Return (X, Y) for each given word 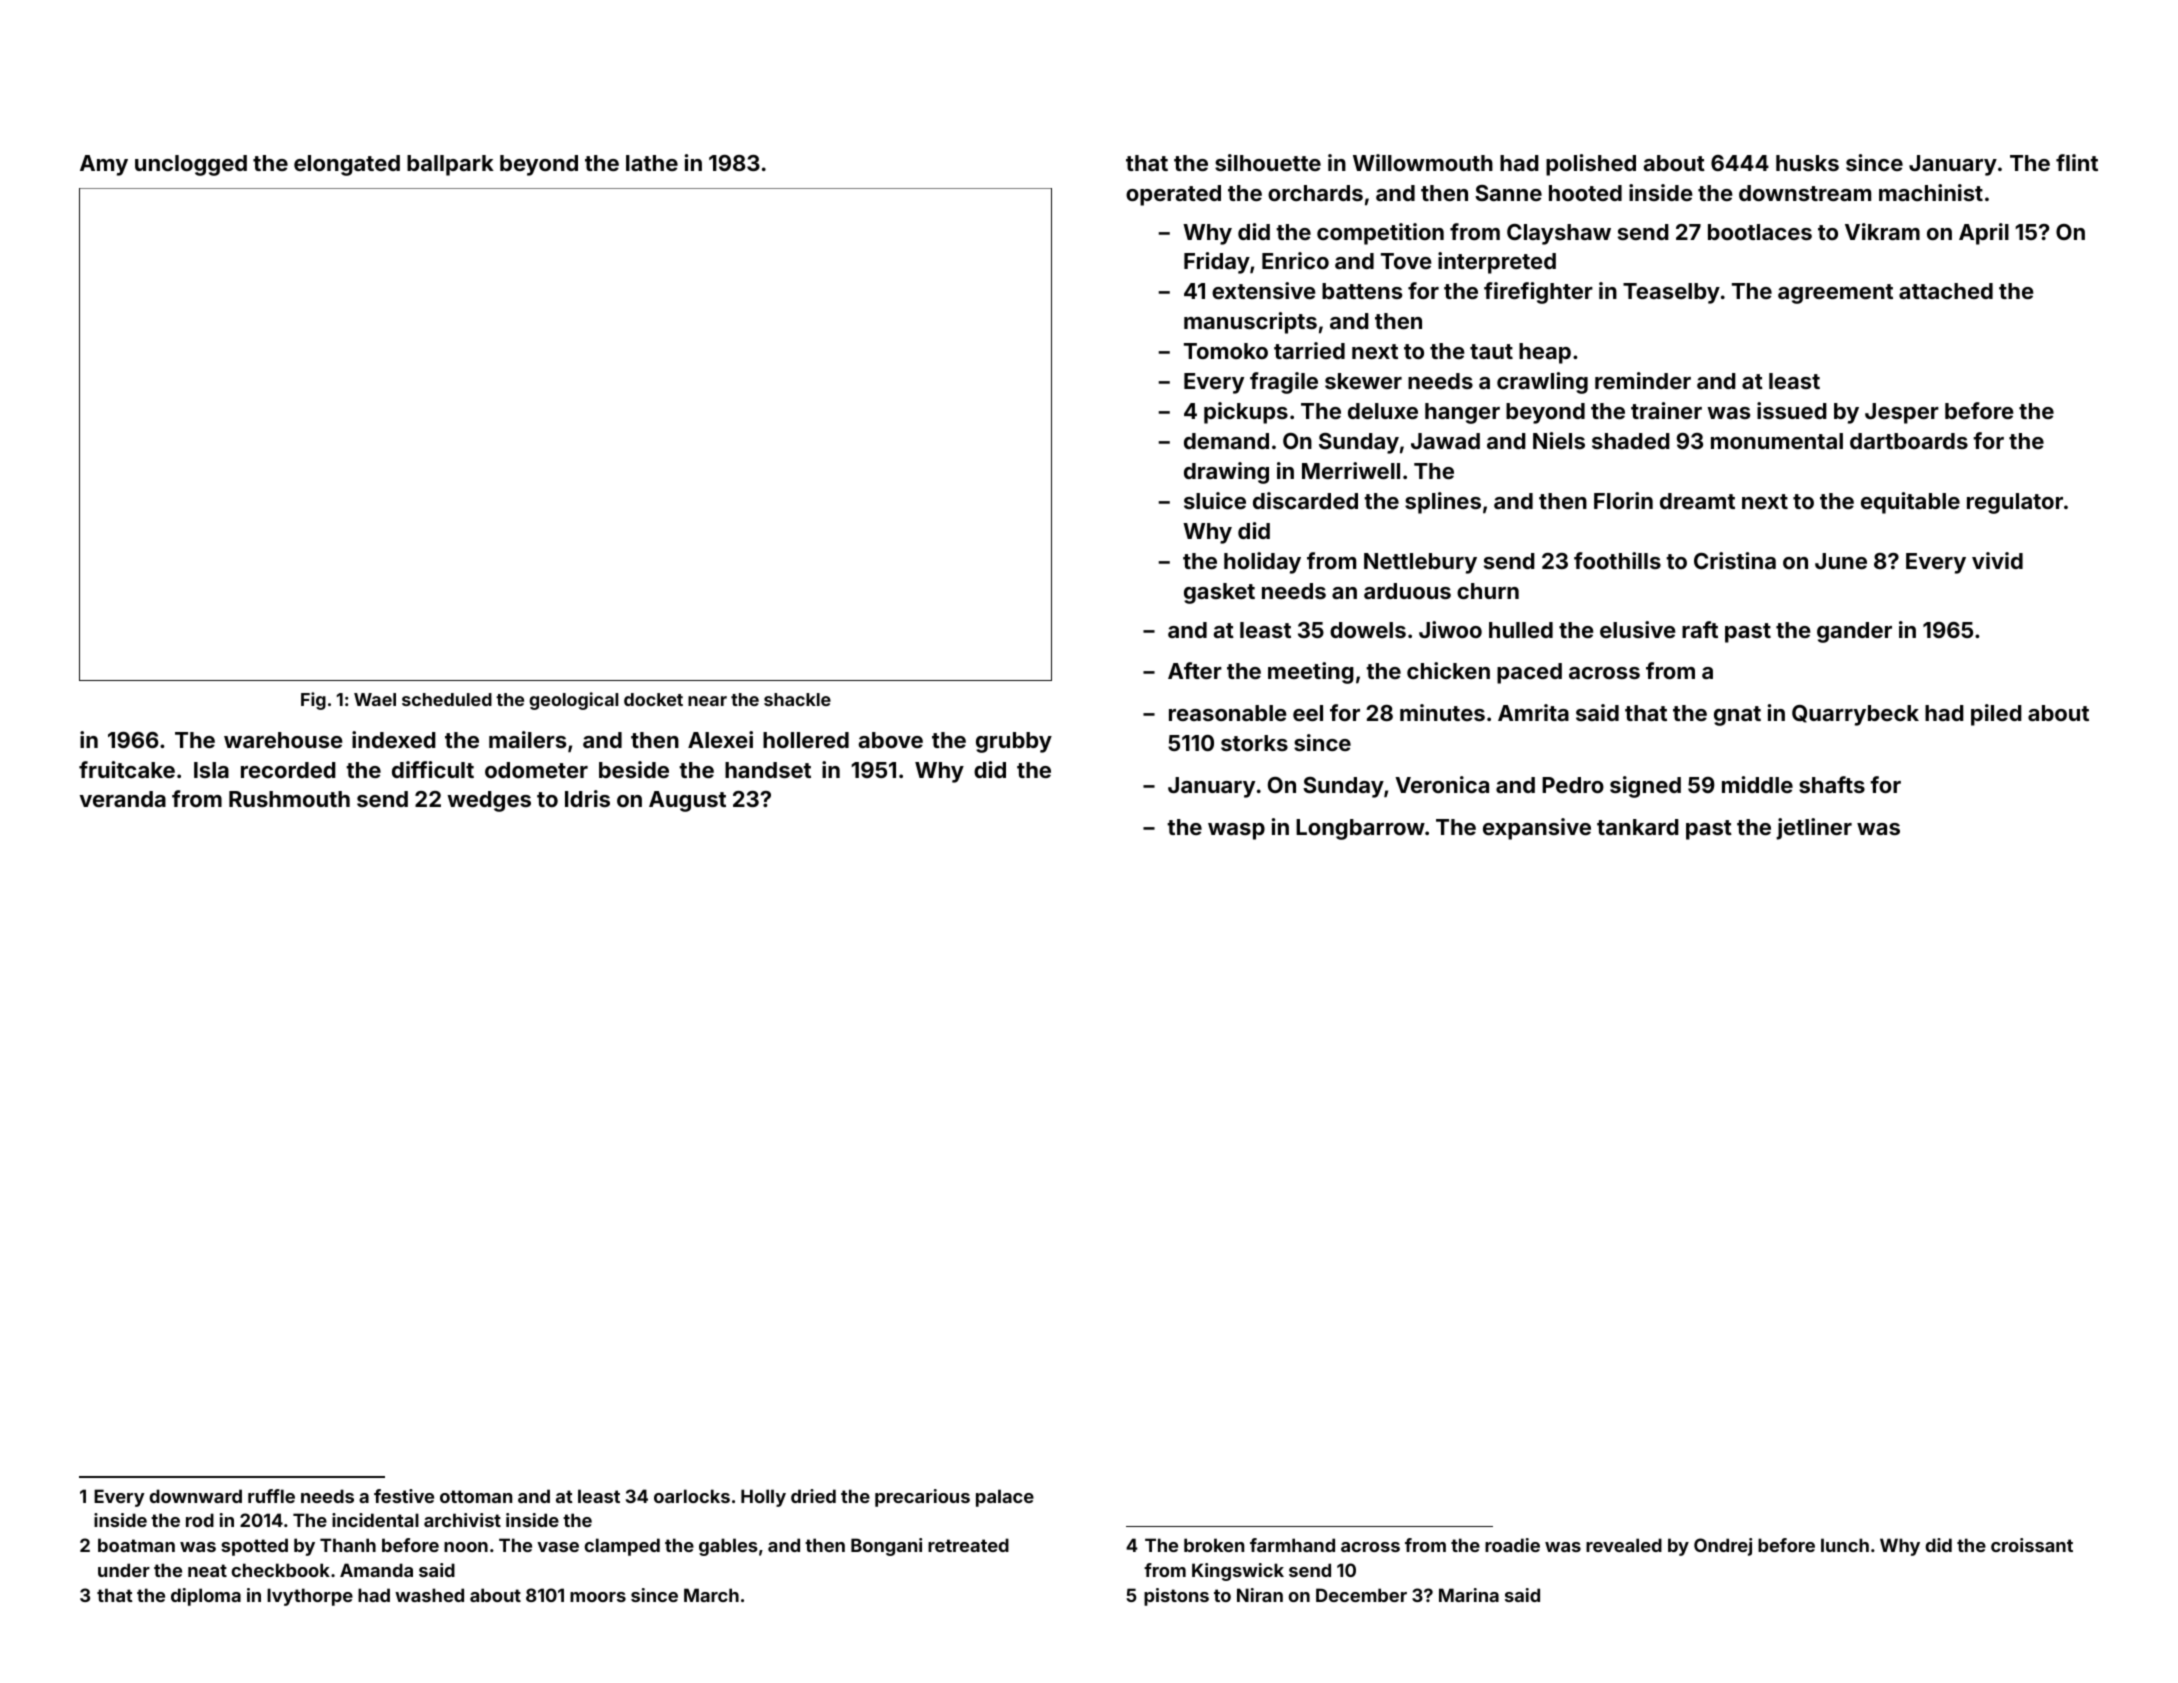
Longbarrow (1360, 829)
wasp (1236, 831)
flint (2077, 162)
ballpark (450, 165)
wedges (489, 801)
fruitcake (127, 769)
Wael (375, 699)
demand (1226, 441)
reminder (1643, 380)
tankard (1638, 827)
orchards (1315, 193)
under (124, 1570)
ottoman (476, 1496)
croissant (2032, 1545)
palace (1005, 1498)
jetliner (1814, 829)
